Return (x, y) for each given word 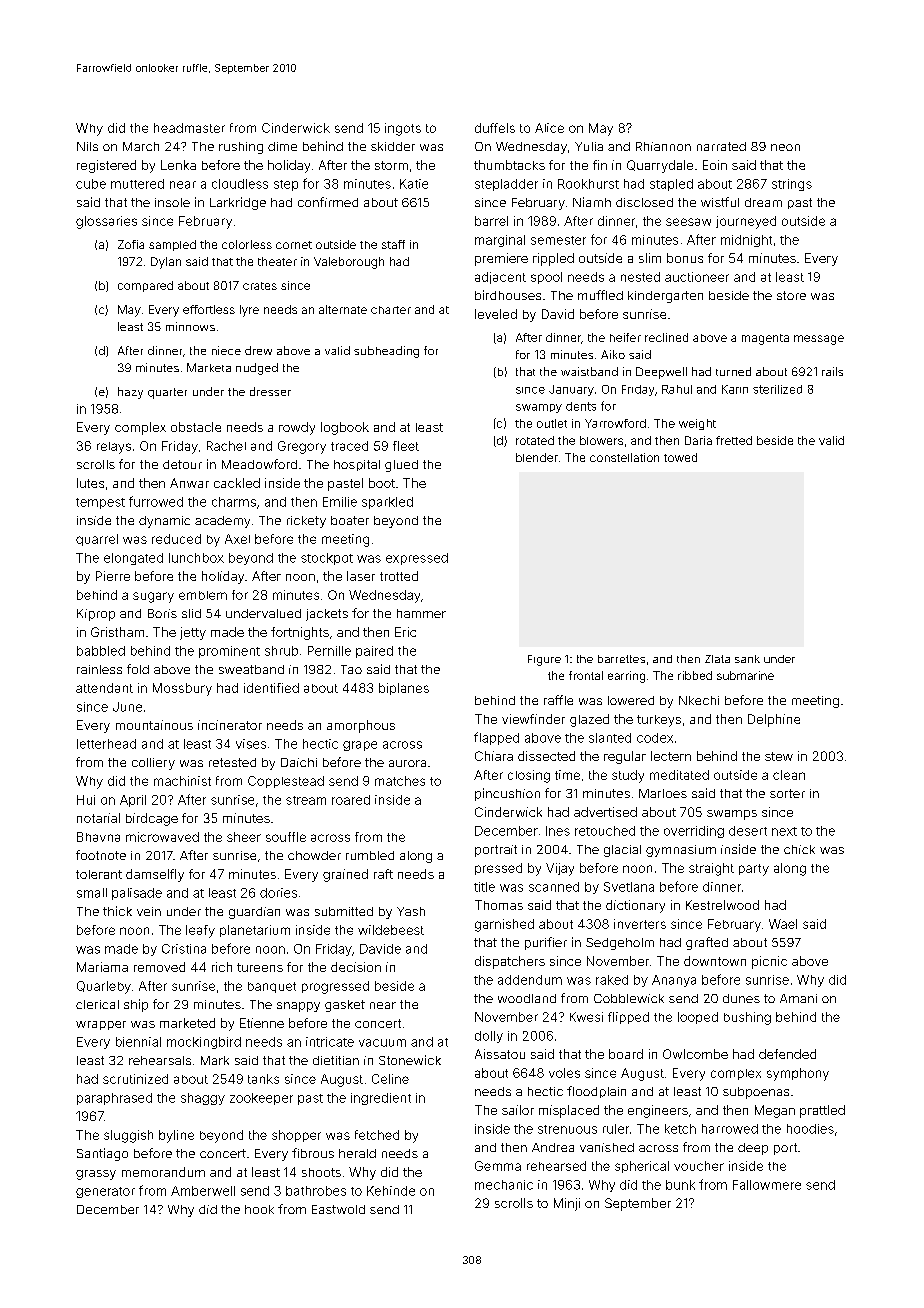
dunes (741, 998)
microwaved (162, 837)
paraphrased (114, 1099)
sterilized (777, 389)
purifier (546, 943)
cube (91, 184)
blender (537, 457)
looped (698, 1018)
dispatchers (510, 962)
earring (626, 677)
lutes (90, 483)
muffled (600, 295)
